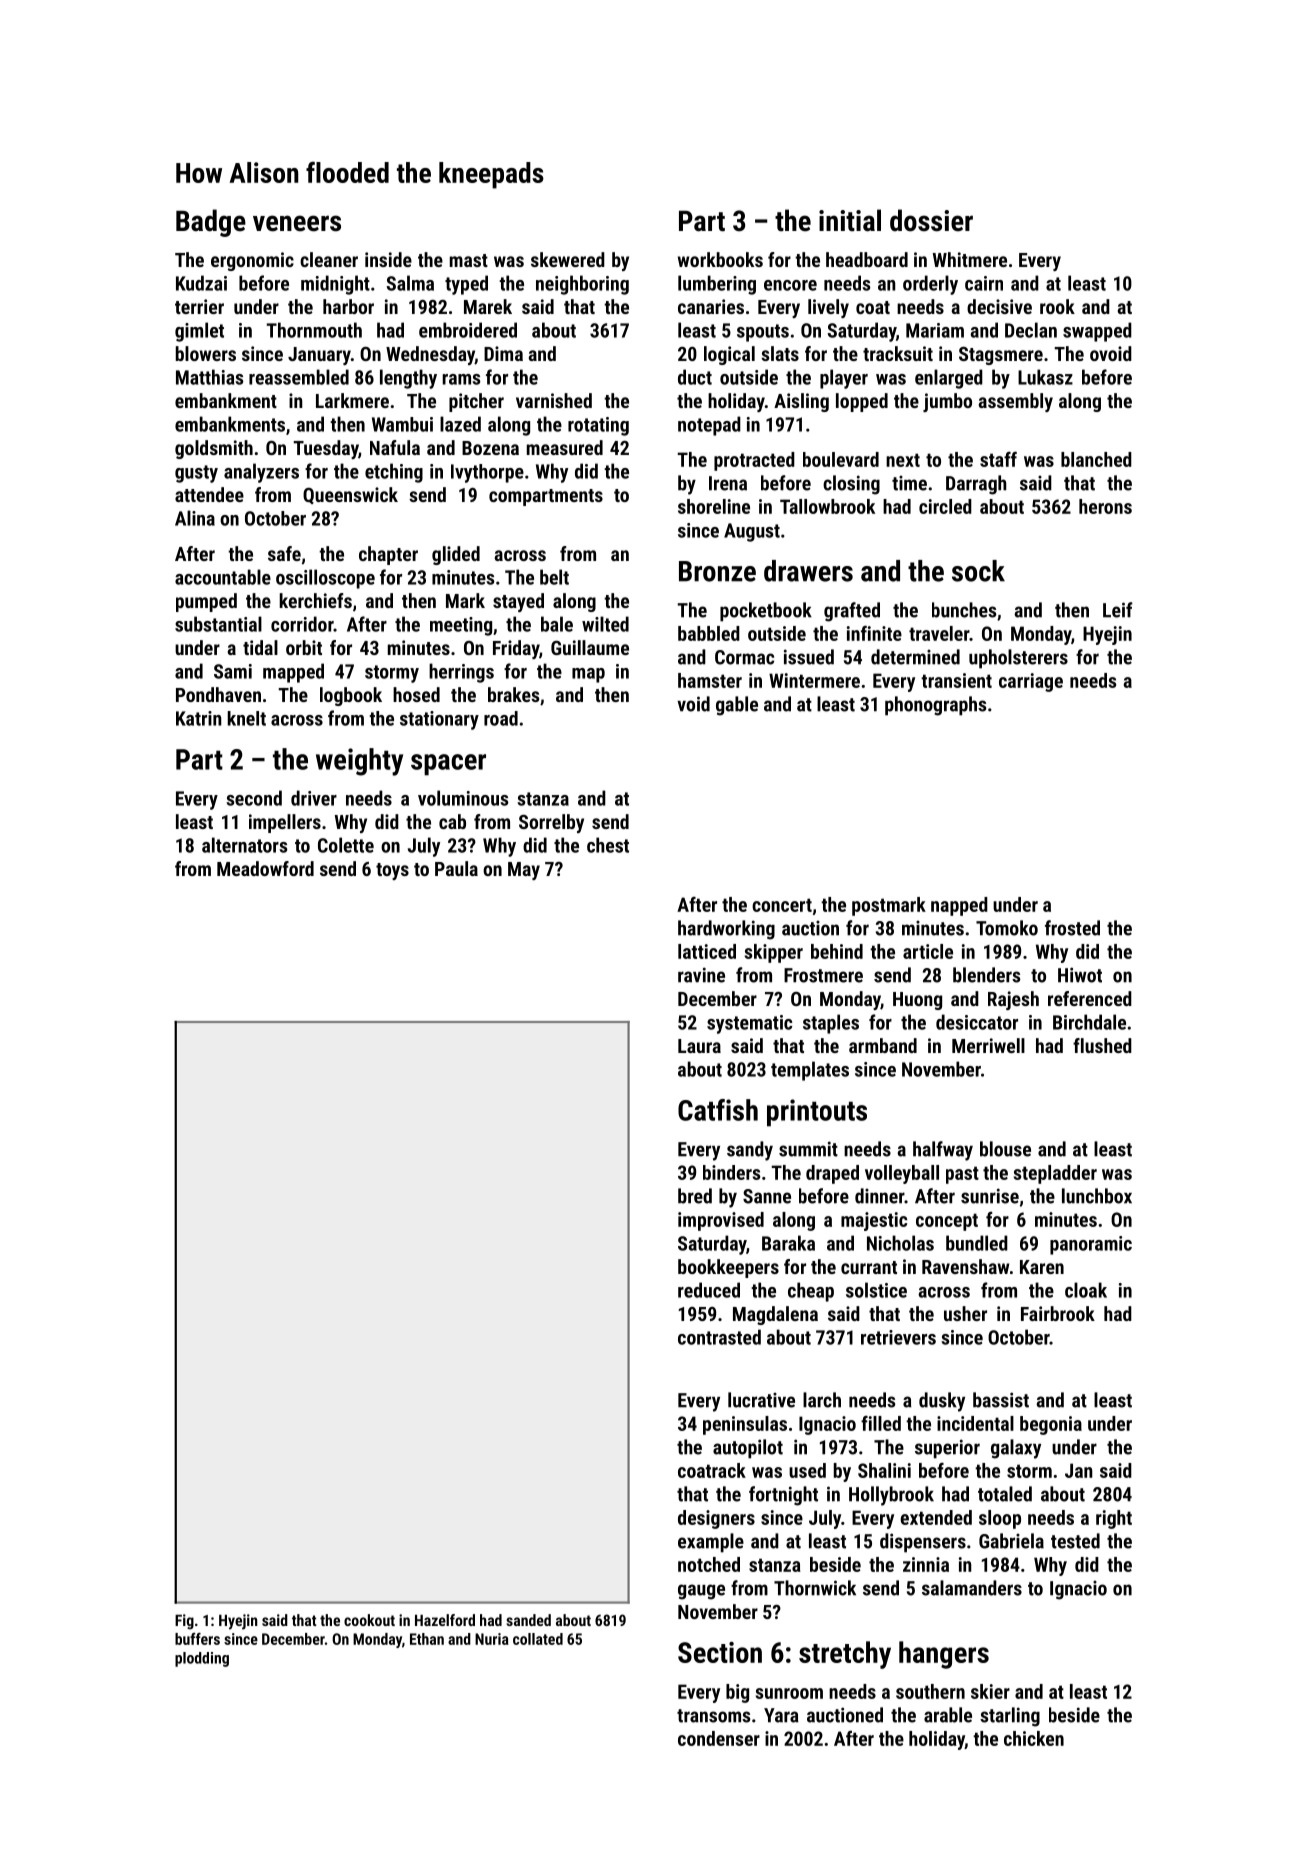 This screenshot has width=1307, height=1849. What do you see at coordinates (1031, 682) in the screenshot?
I see `carriage` at bounding box center [1031, 682].
